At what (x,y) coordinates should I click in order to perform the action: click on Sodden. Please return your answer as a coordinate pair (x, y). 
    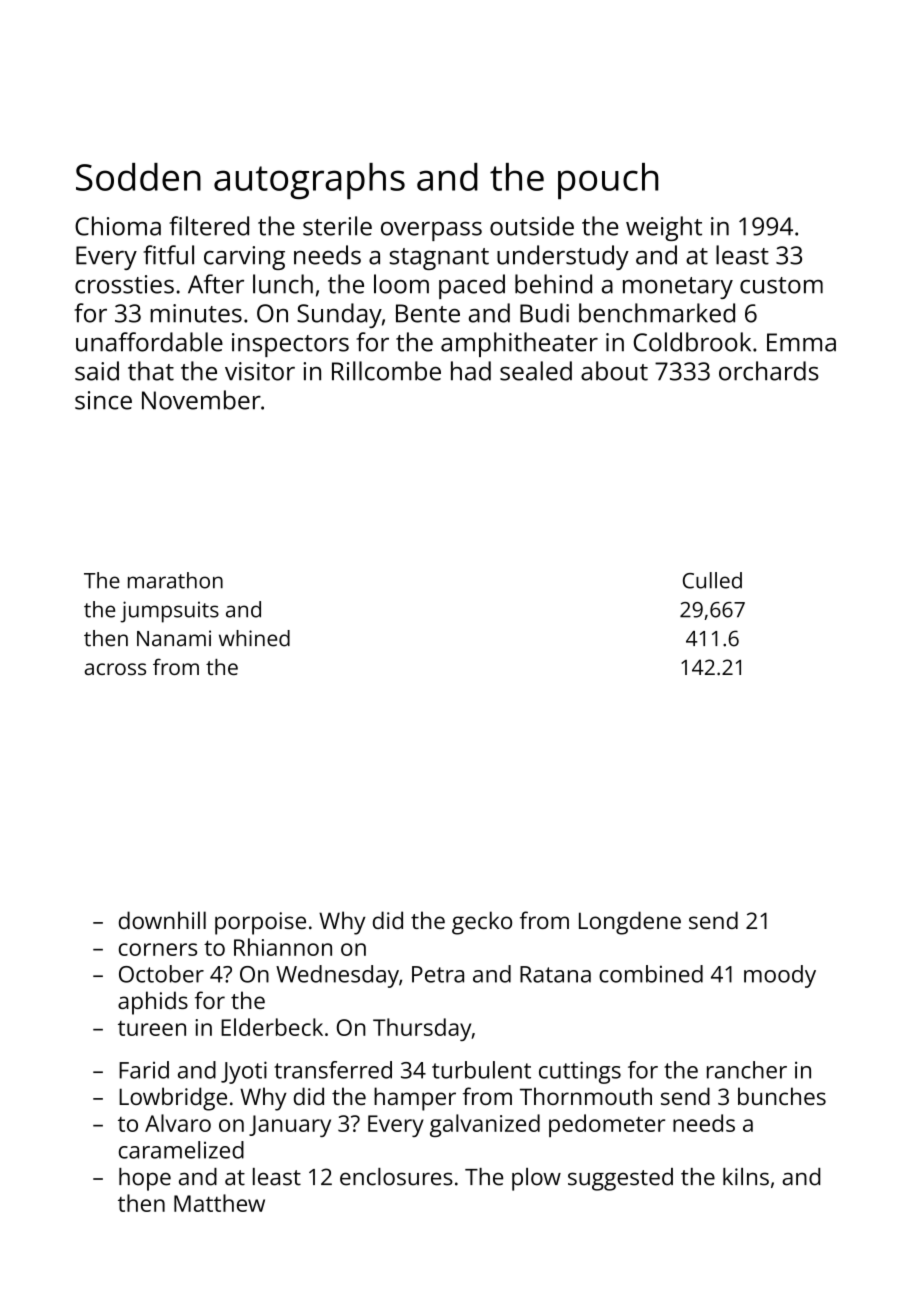
    Looking at the image, I should click on (138, 177).
